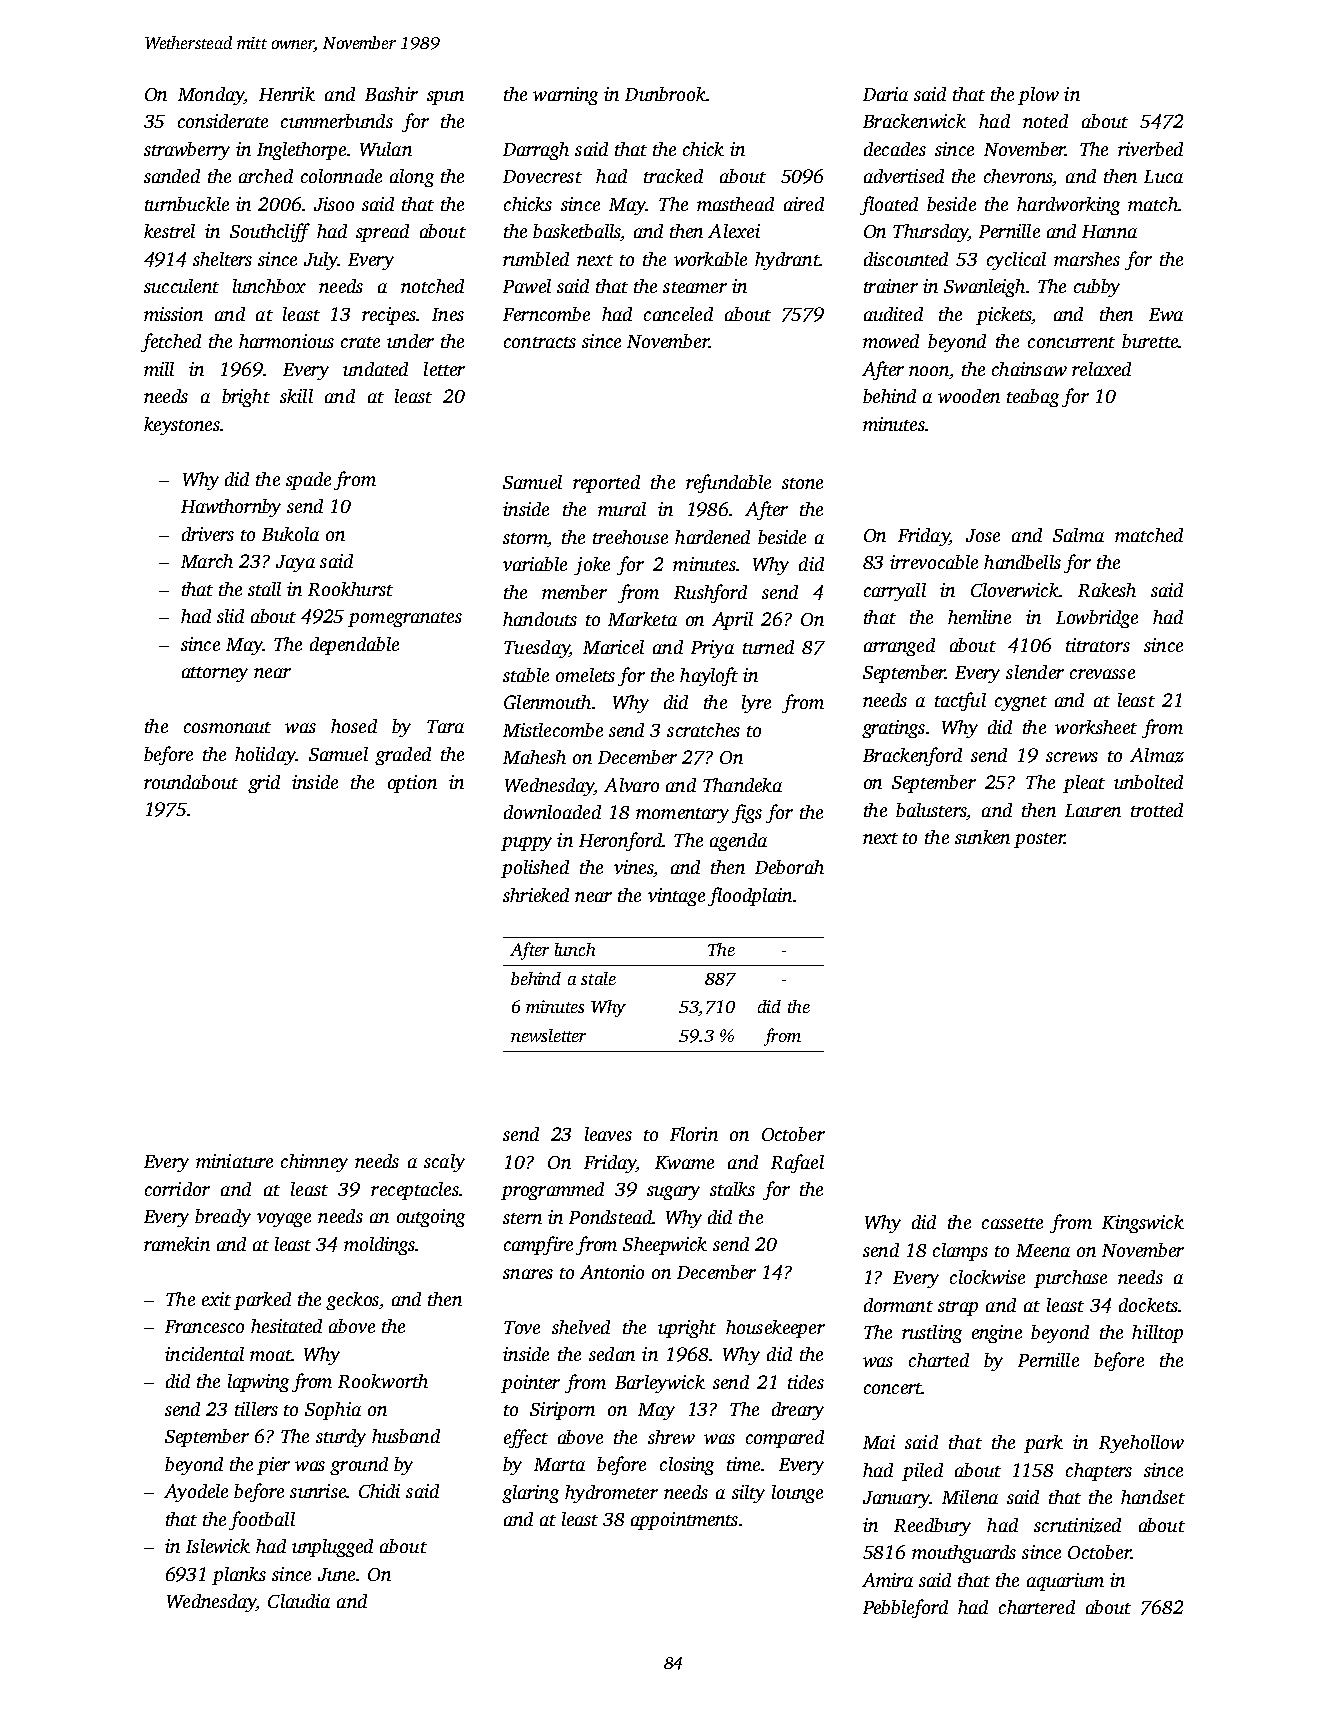  Describe the element at coordinates (1038, 96) in the screenshot. I see `plow` at that location.
